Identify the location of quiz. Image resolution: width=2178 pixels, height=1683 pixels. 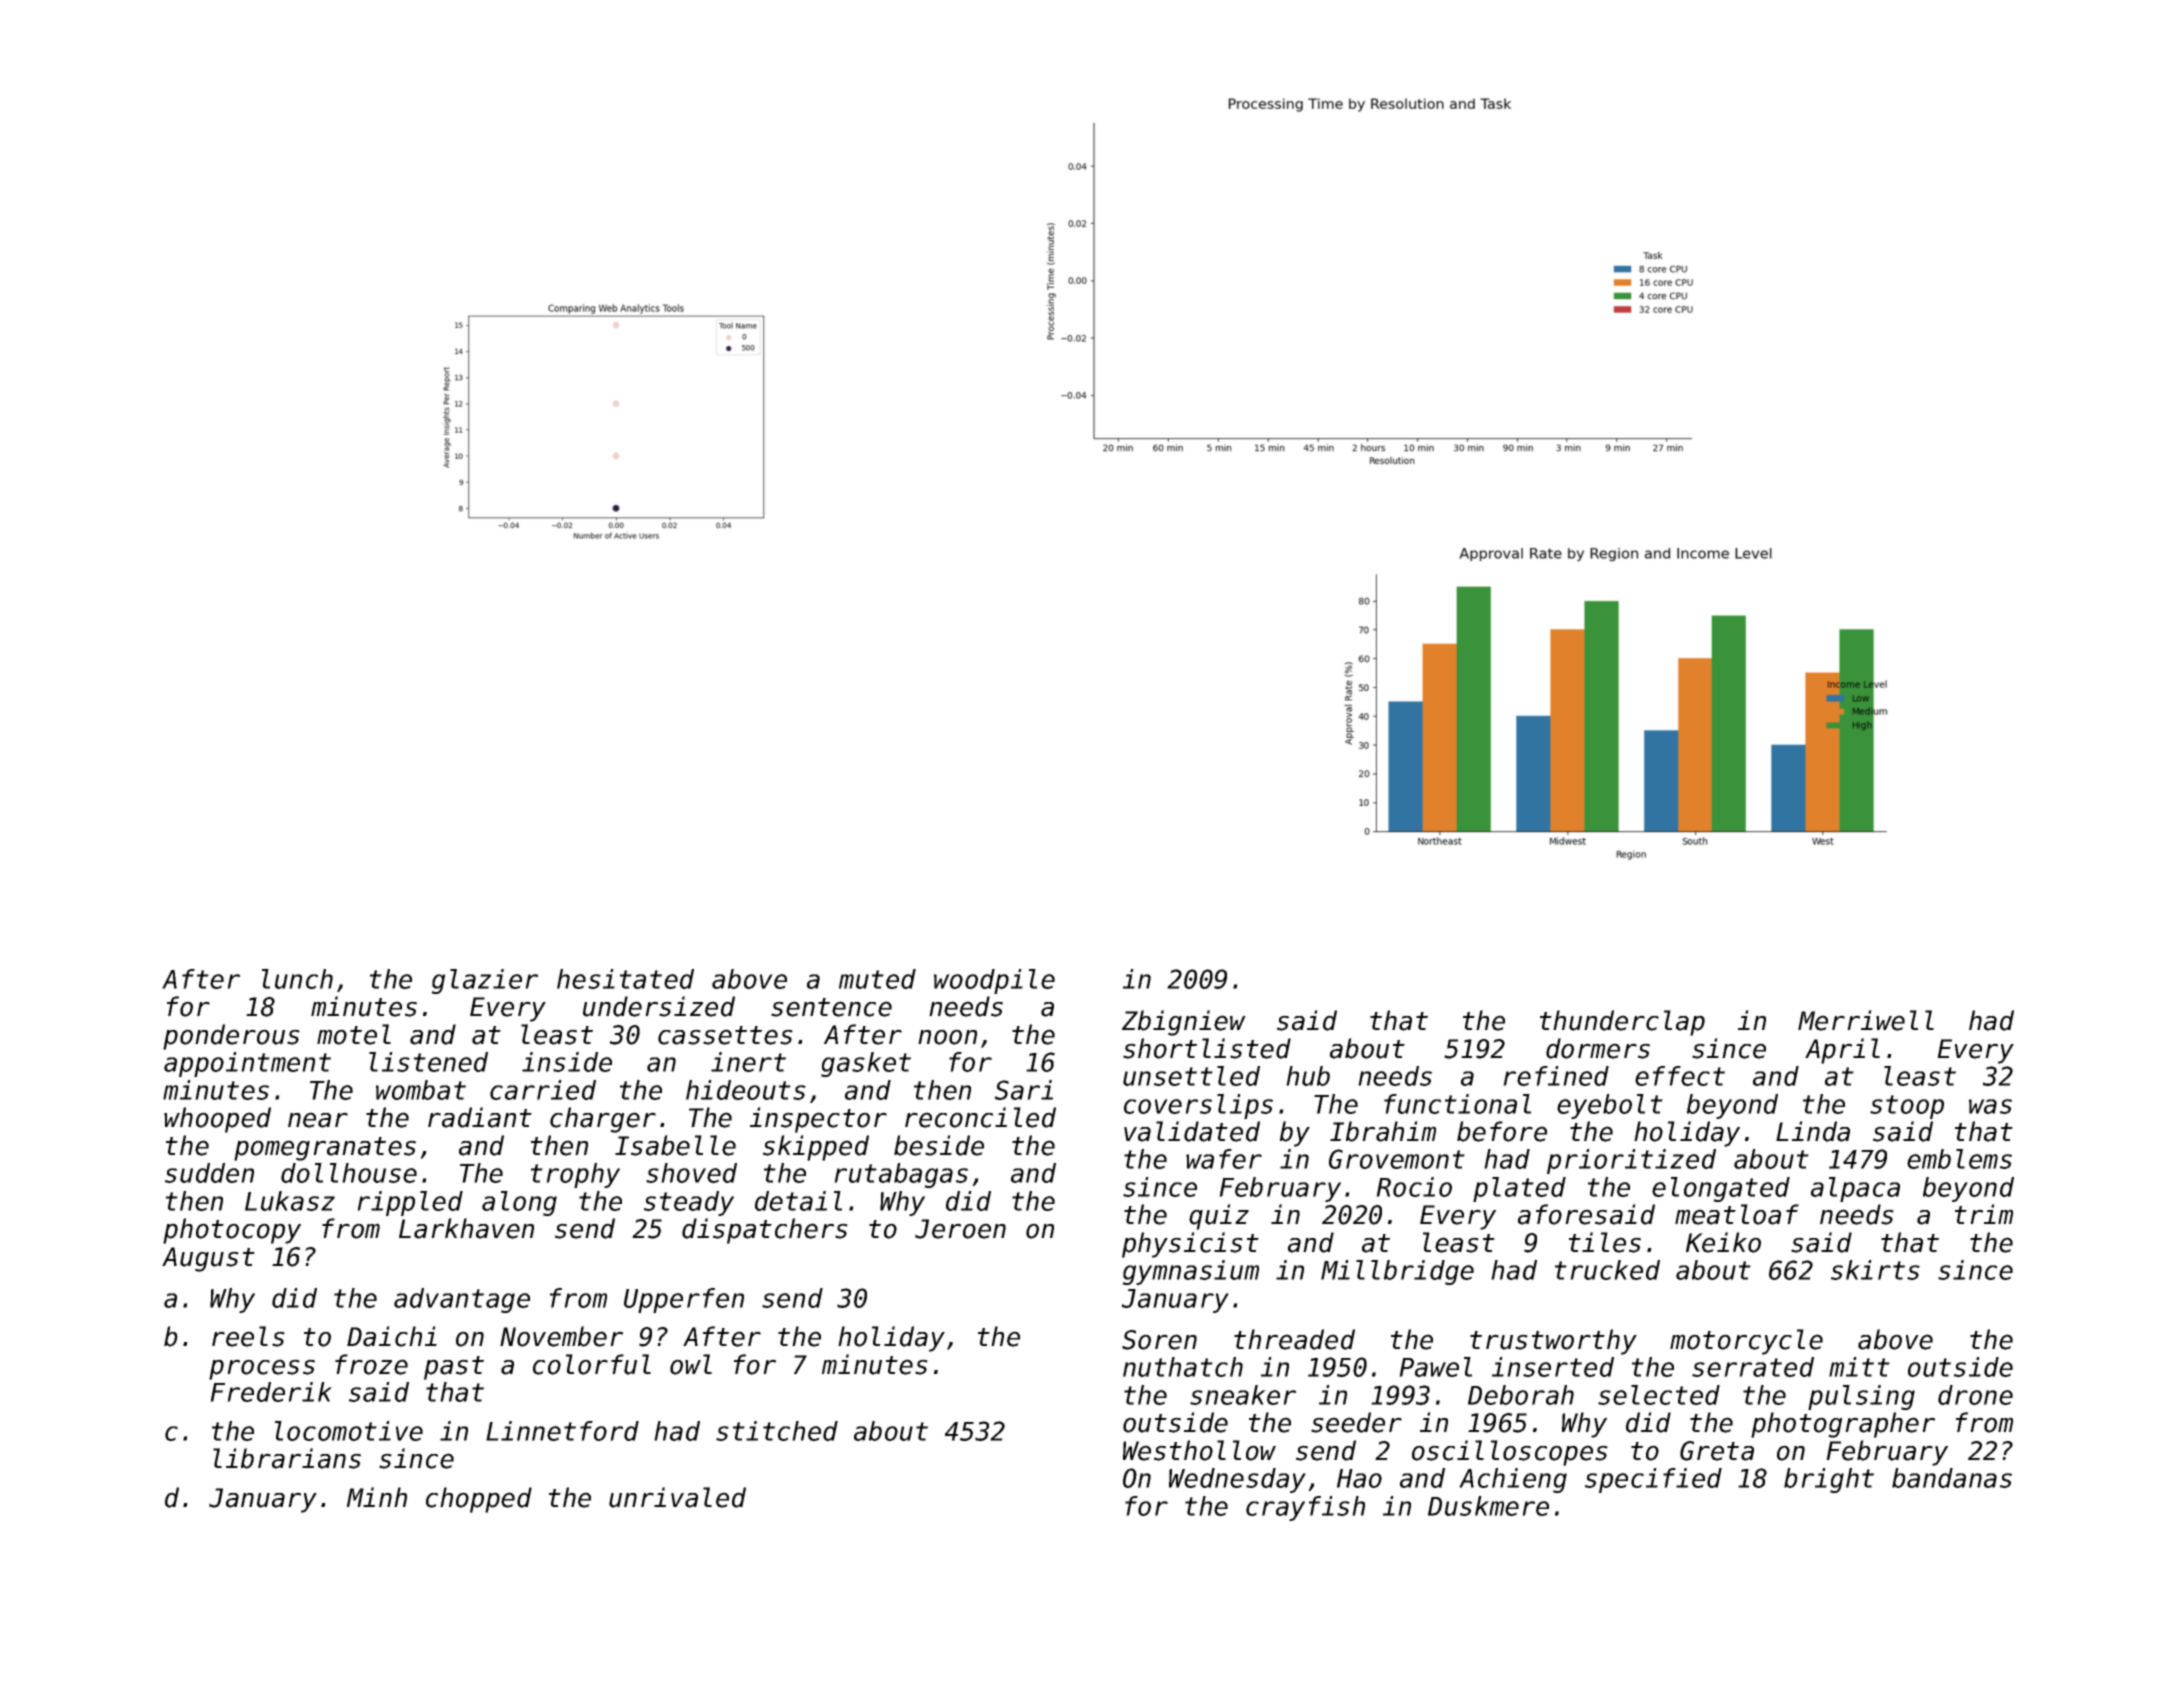
(1219, 1217).
